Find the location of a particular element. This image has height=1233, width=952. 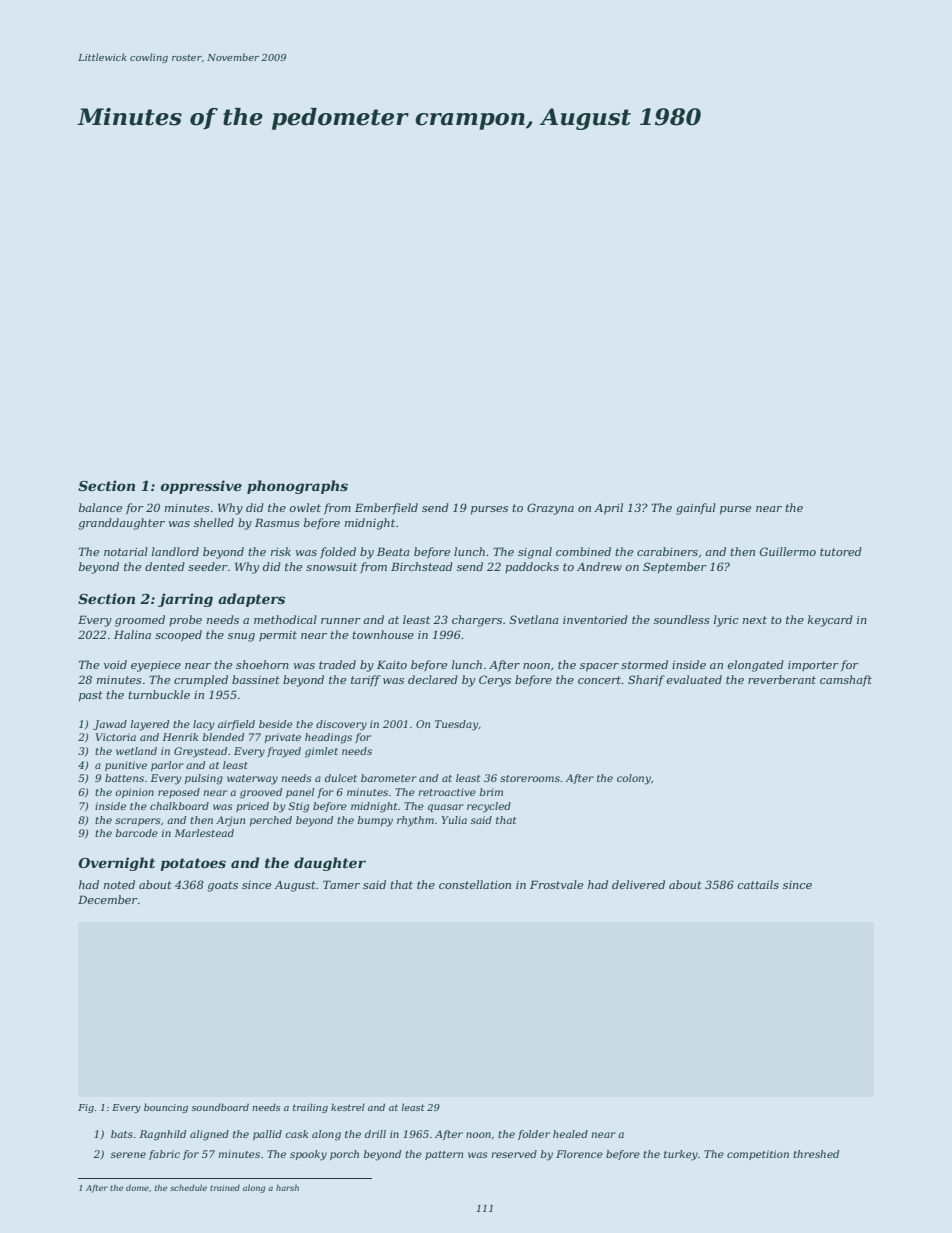

gainful is located at coordinates (696, 509).
